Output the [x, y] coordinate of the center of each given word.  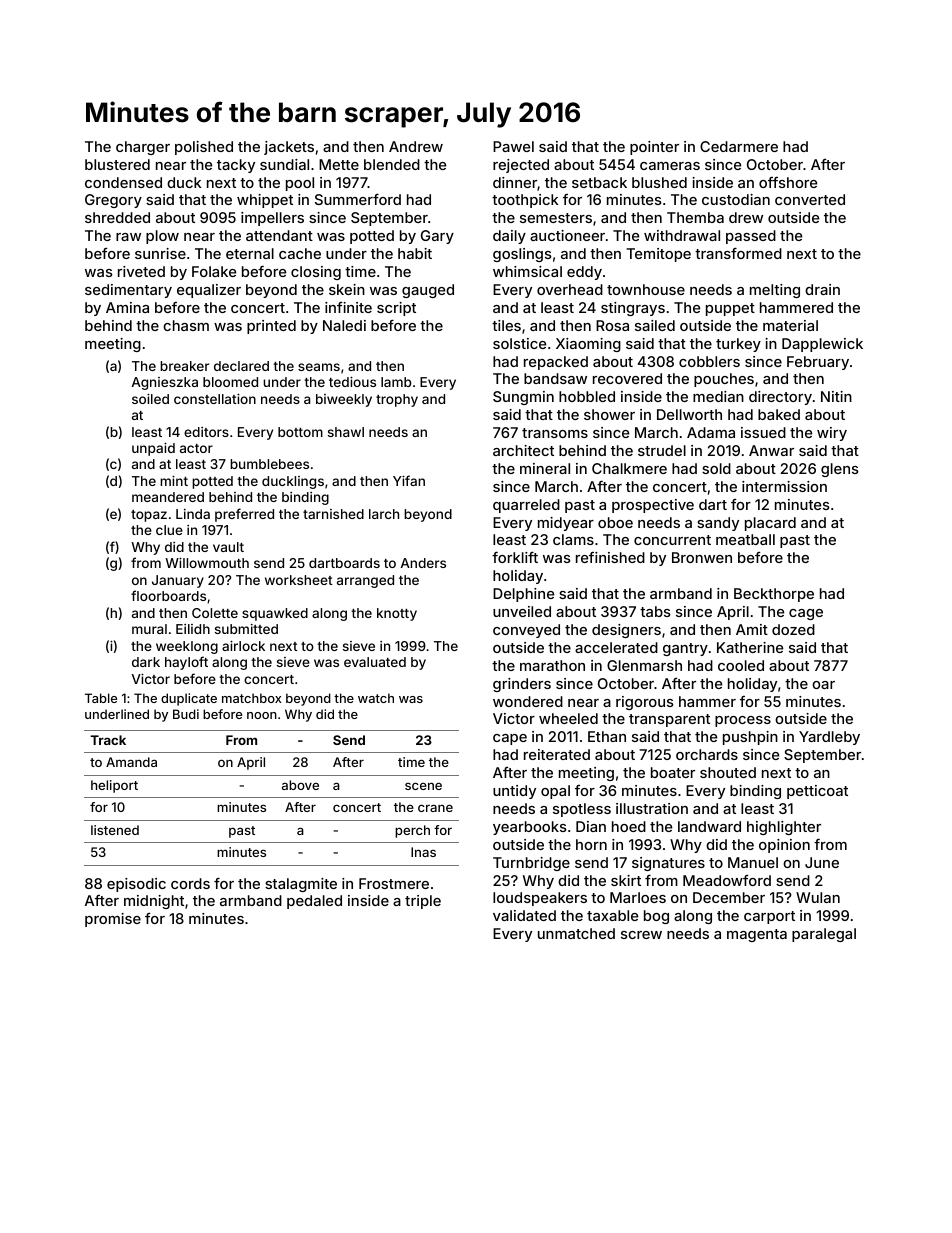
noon [262, 715]
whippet [265, 201]
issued [763, 432]
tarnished [333, 514]
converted [810, 199]
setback [599, 182]
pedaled [314, 902]
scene [423, 786]
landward [709, 826]
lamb [396, 382]
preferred [244, 515]
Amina [127, 307]
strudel [662, 450]
